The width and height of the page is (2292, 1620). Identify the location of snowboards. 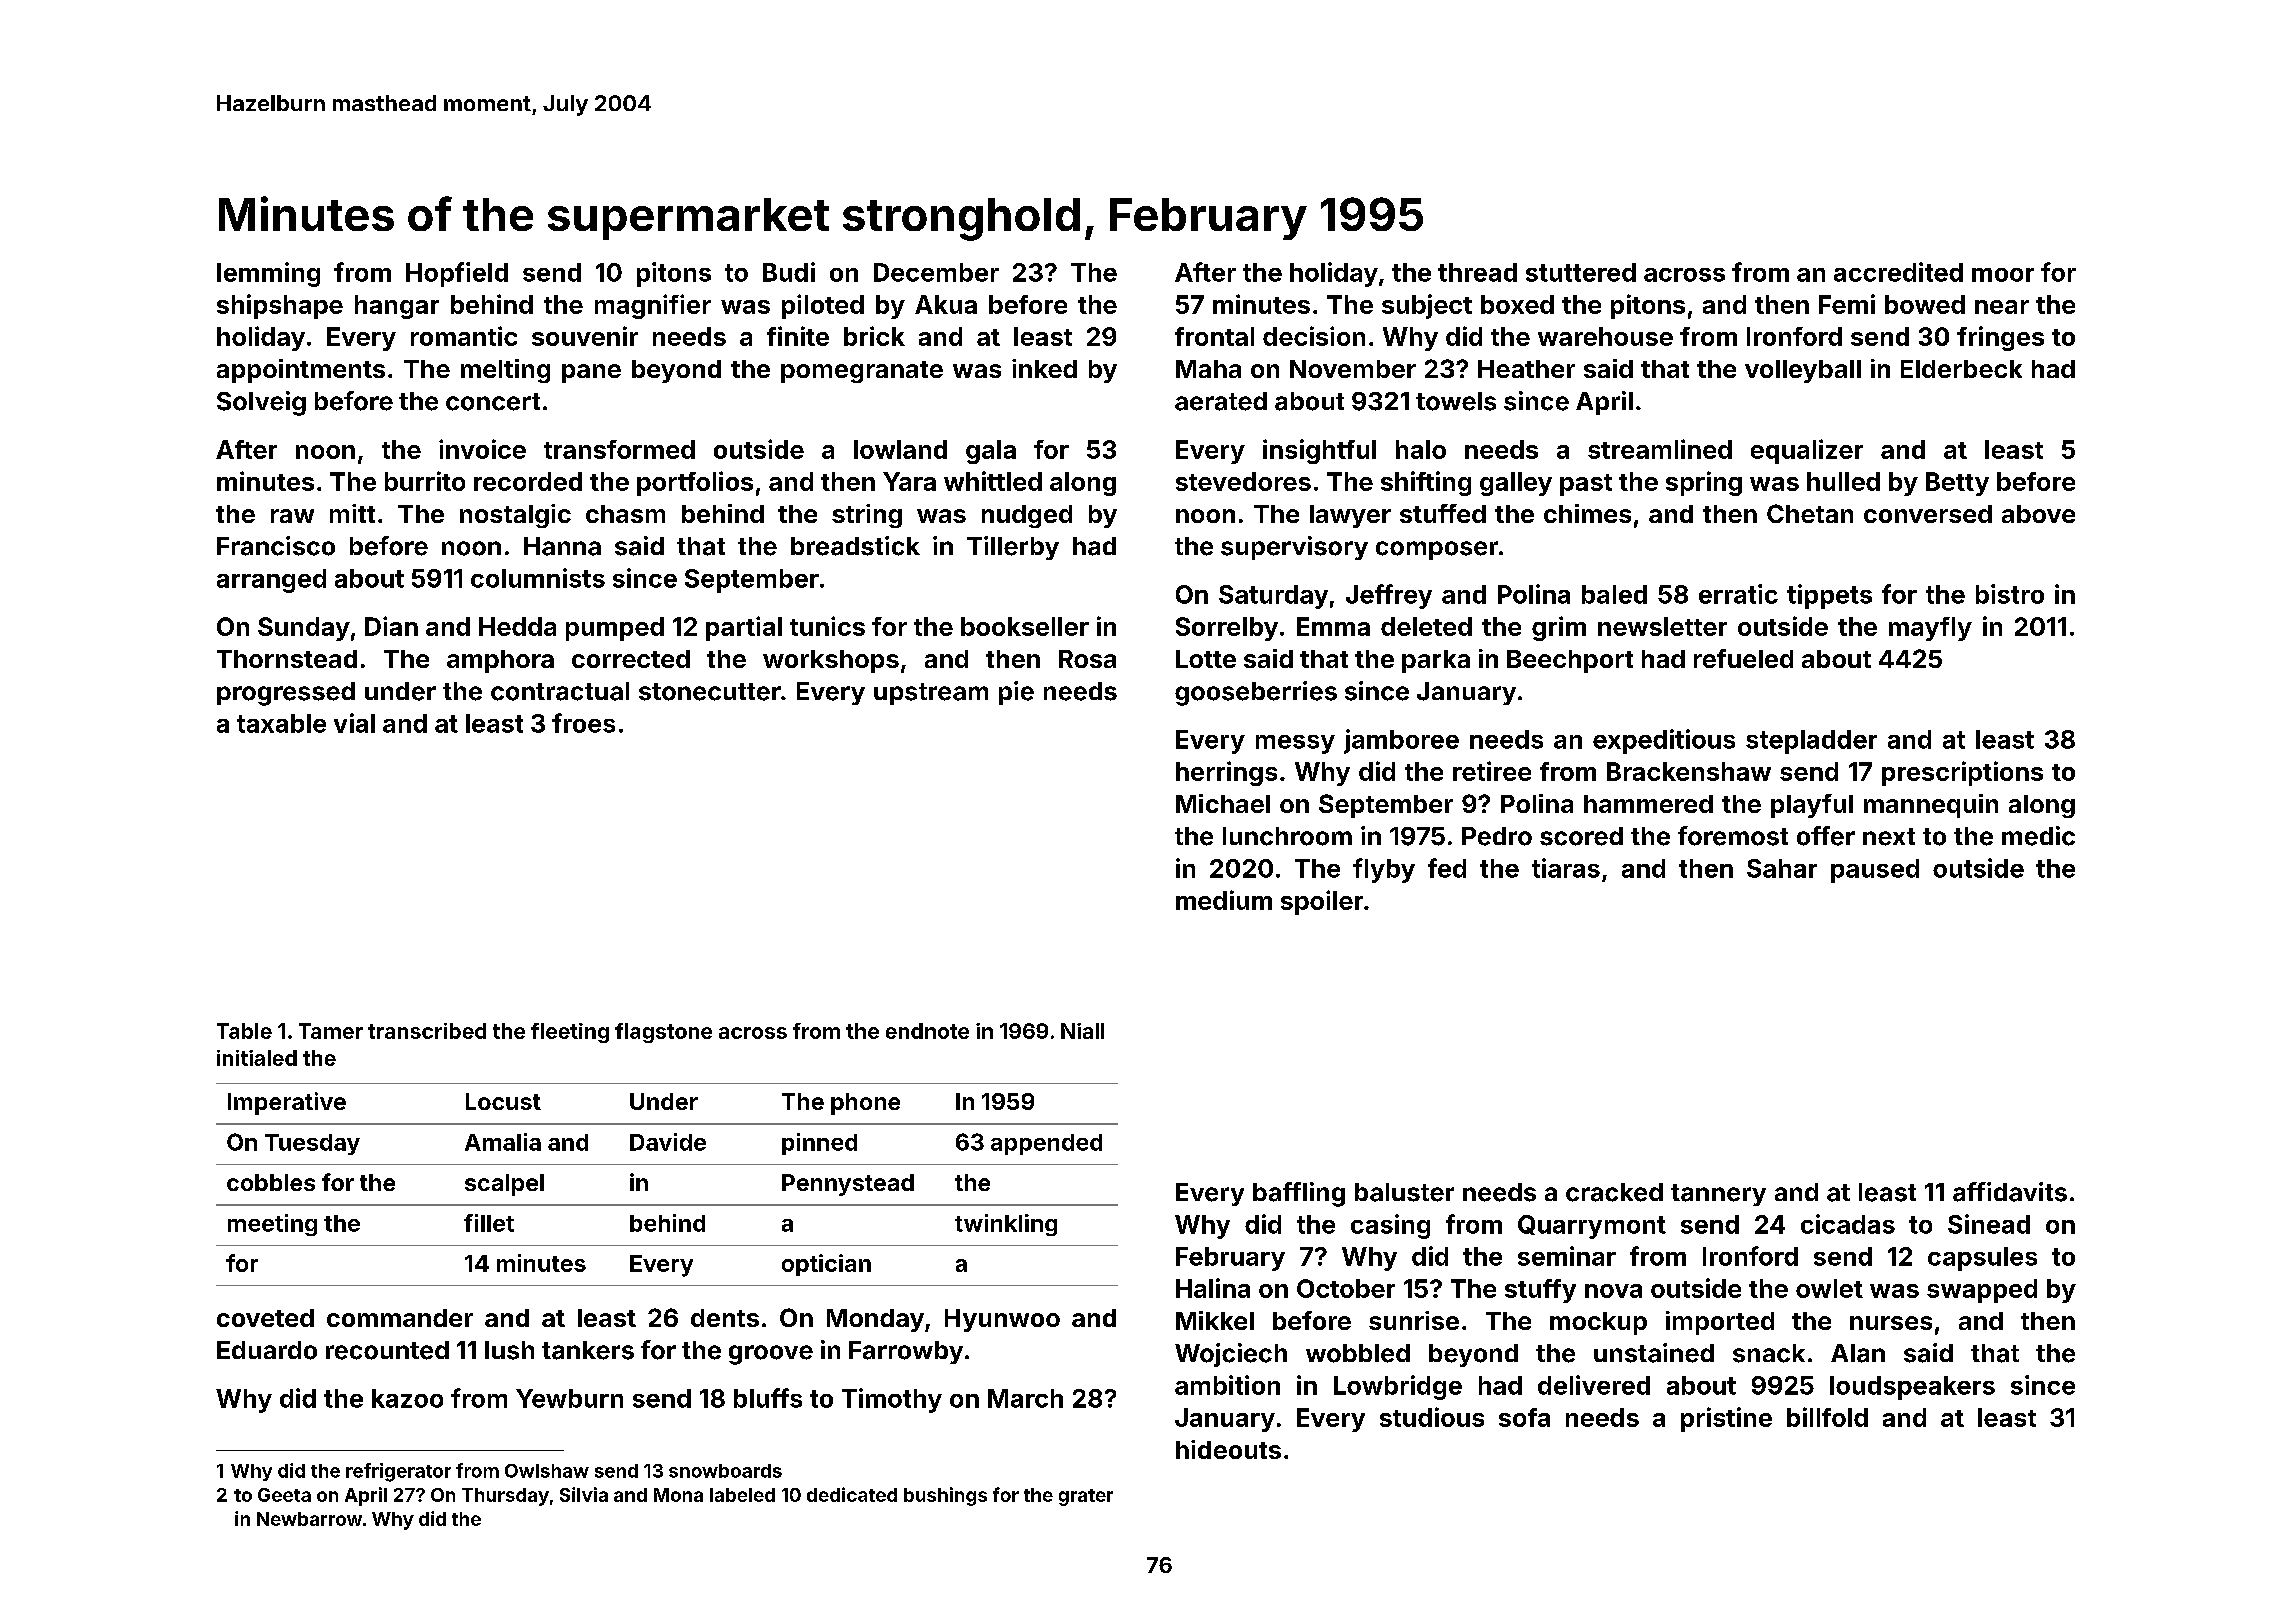
(725, 1471).
